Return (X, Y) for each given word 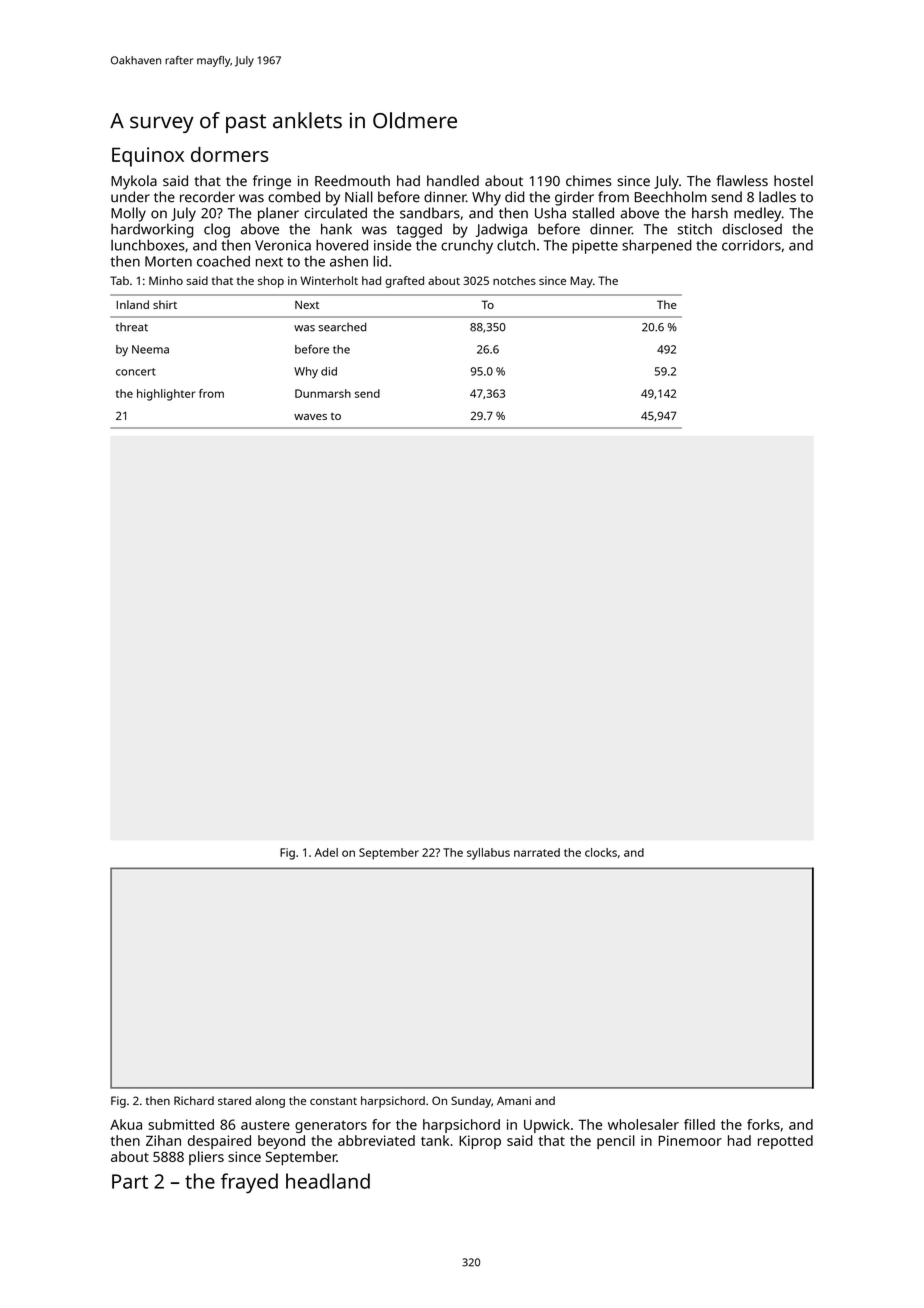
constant (333, 1101)
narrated (537, 852)
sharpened (657, 246)
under (130, 197)
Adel (326, 852)
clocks (601, 852)
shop (271, 282)
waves (310, 417)
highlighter (166, 395)
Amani (514, 1100)
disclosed (752, 229)
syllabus (488, 854)
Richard (194, 1100)
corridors (751, 245)
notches (514, 280)
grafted (404, 282)
